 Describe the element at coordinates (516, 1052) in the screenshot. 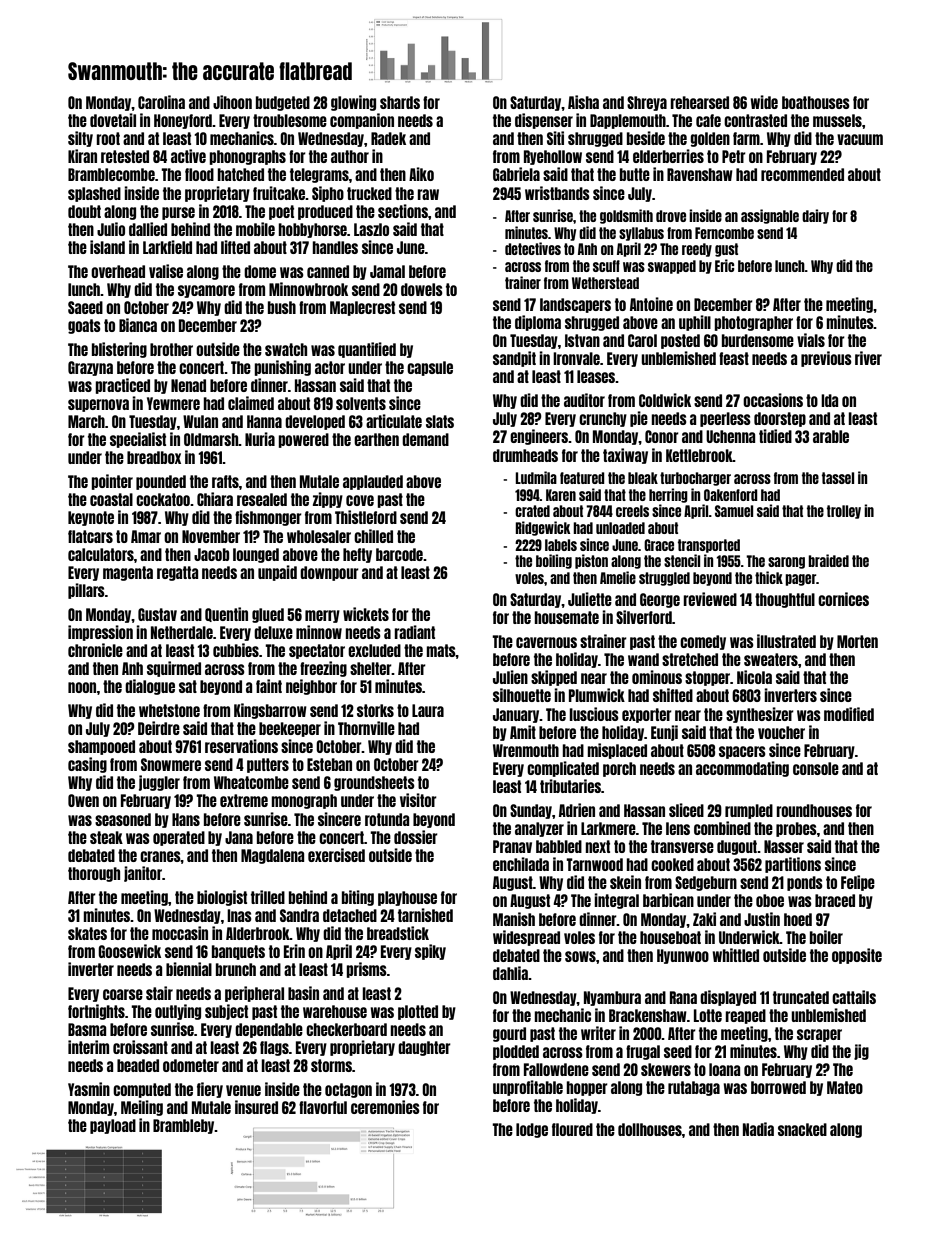

I see `plodded` at that location.
